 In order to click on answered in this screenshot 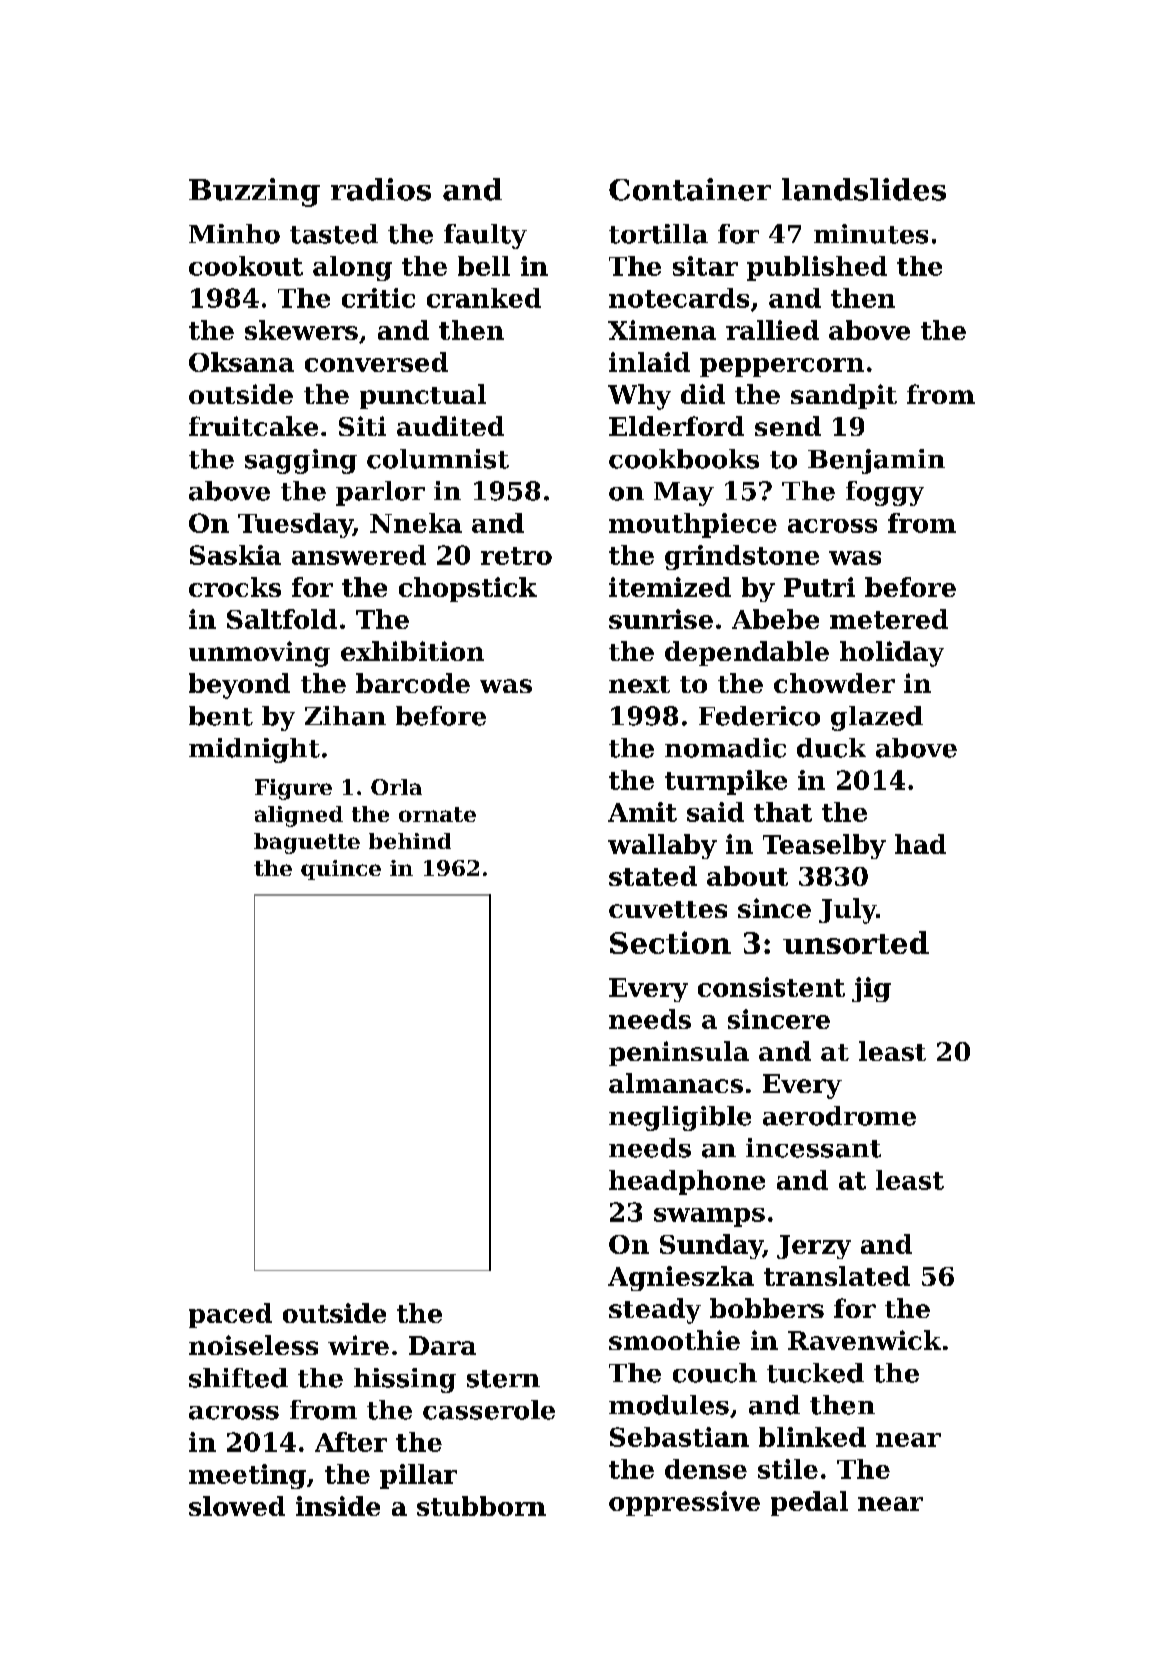, I will do `click(359, 555)`.
